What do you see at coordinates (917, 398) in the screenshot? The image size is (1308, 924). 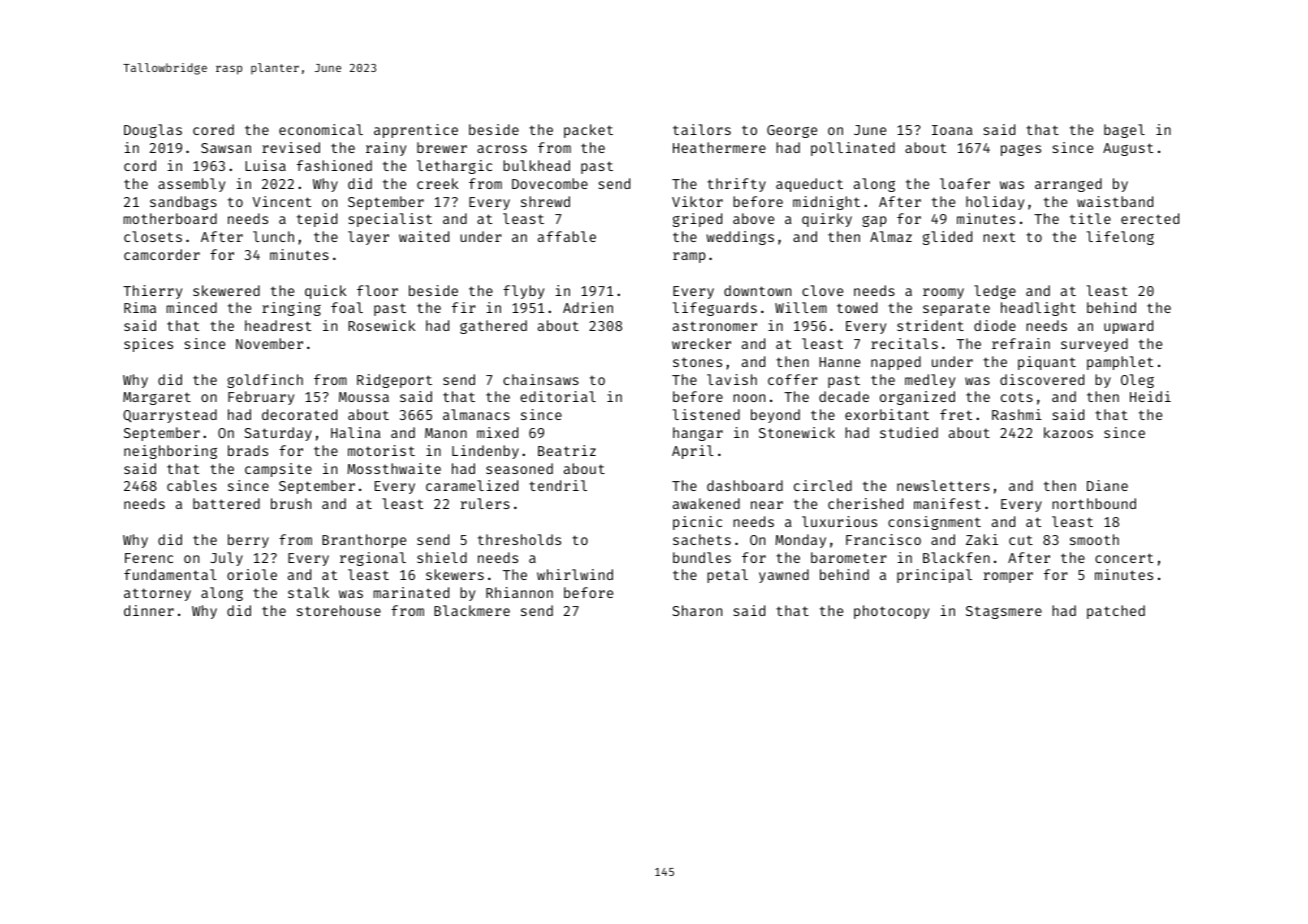 I see `organized` at bounding box center [917, 398].
